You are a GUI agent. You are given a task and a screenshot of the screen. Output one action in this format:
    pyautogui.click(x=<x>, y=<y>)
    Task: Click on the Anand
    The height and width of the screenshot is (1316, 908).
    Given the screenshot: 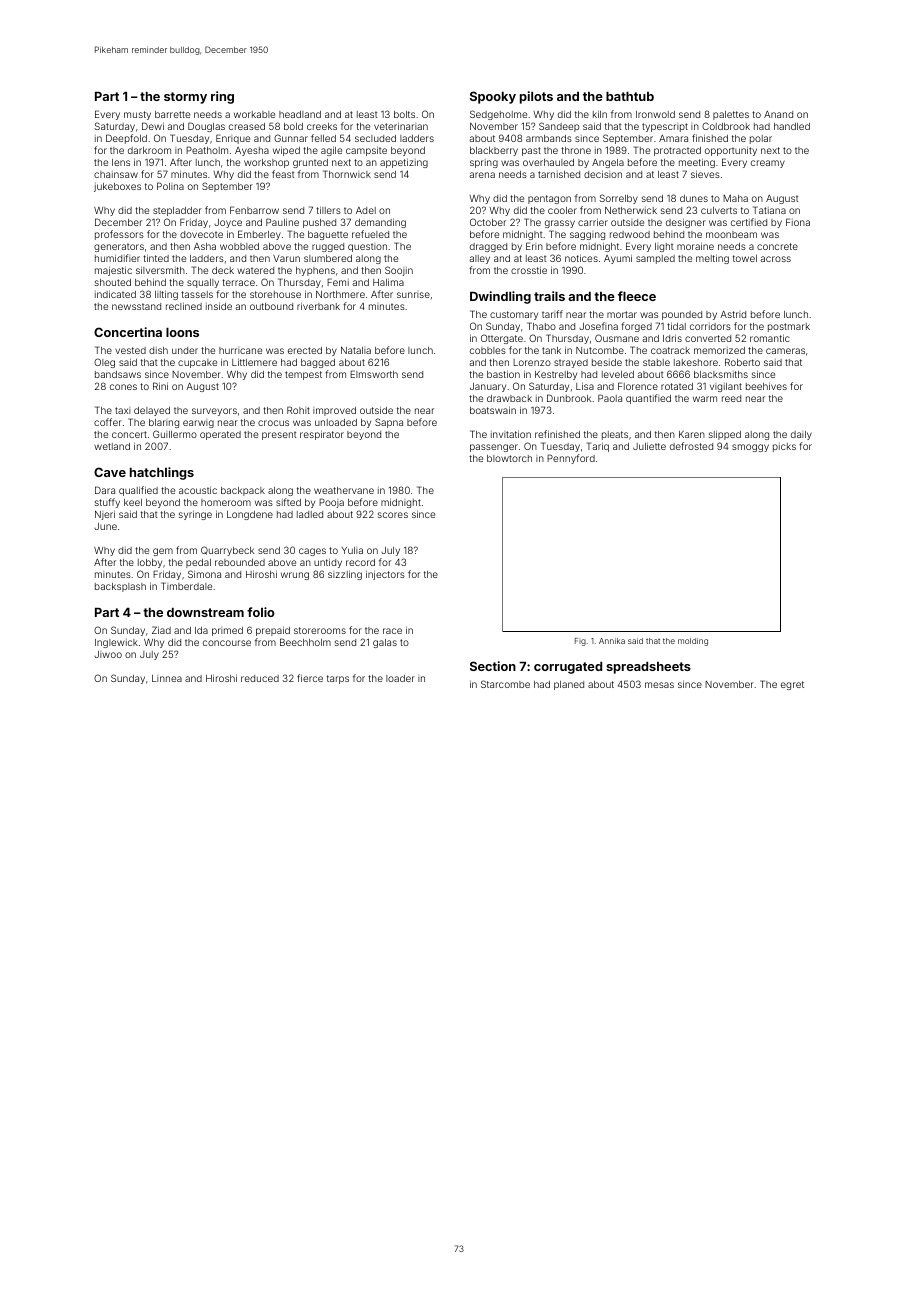 What is the action you would take?
    pyautogui.click(x=778, y=114)
